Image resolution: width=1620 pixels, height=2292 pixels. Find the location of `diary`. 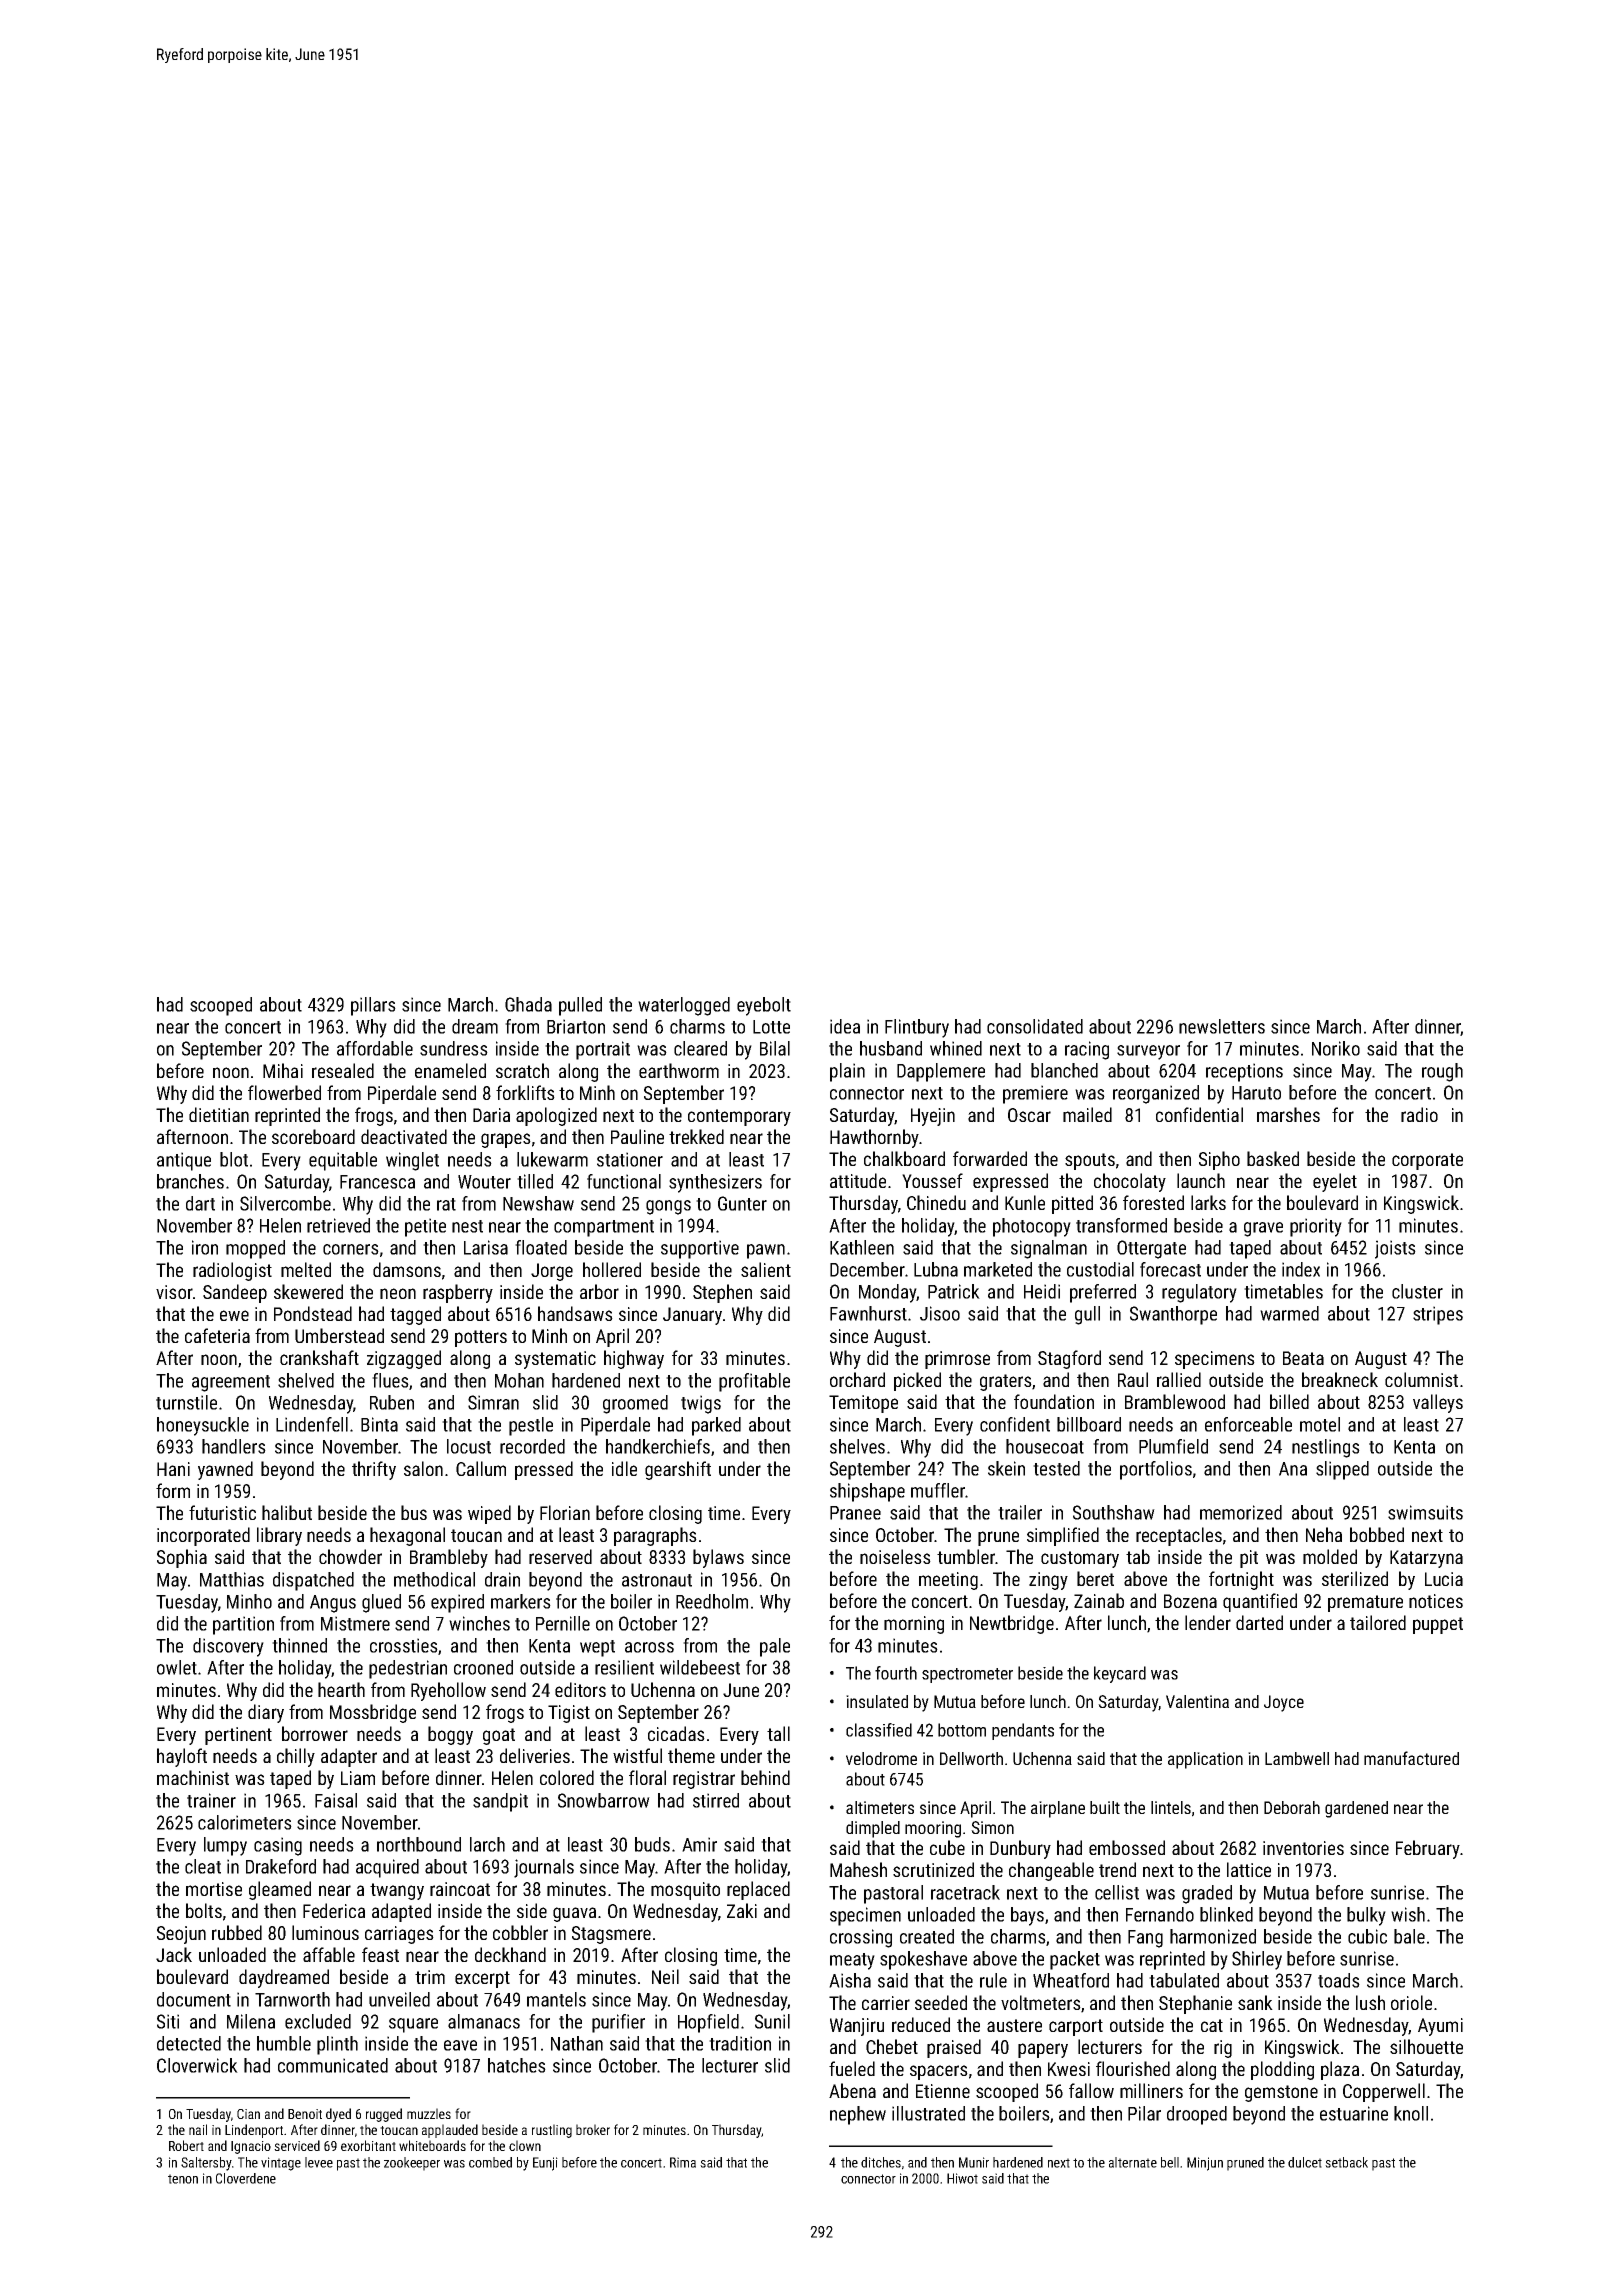

diary is located at coordinates (266, 1713).
